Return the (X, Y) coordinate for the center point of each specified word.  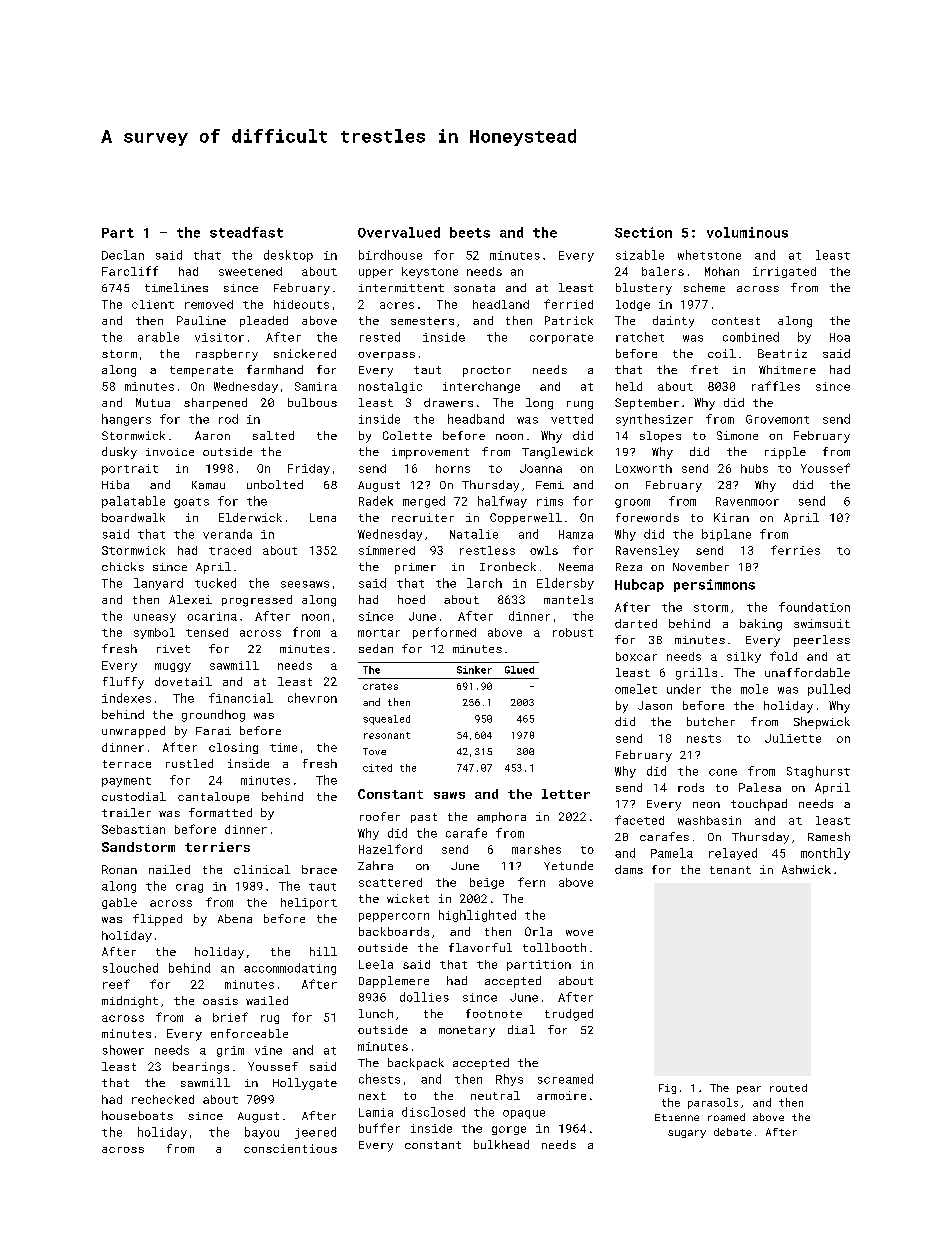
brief (230, 1017)
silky (744, 657)
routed (788, 1088)
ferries (795, 550)
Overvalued (399, 232)
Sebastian (133, 829)
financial (241, 698)
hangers (126, 420)
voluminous (747, 232)
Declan (123, 255)
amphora (501, 817)
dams (629, 869)
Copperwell (526, 518)
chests (379, 1079)
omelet (636, 689)
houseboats (137, 1115)
